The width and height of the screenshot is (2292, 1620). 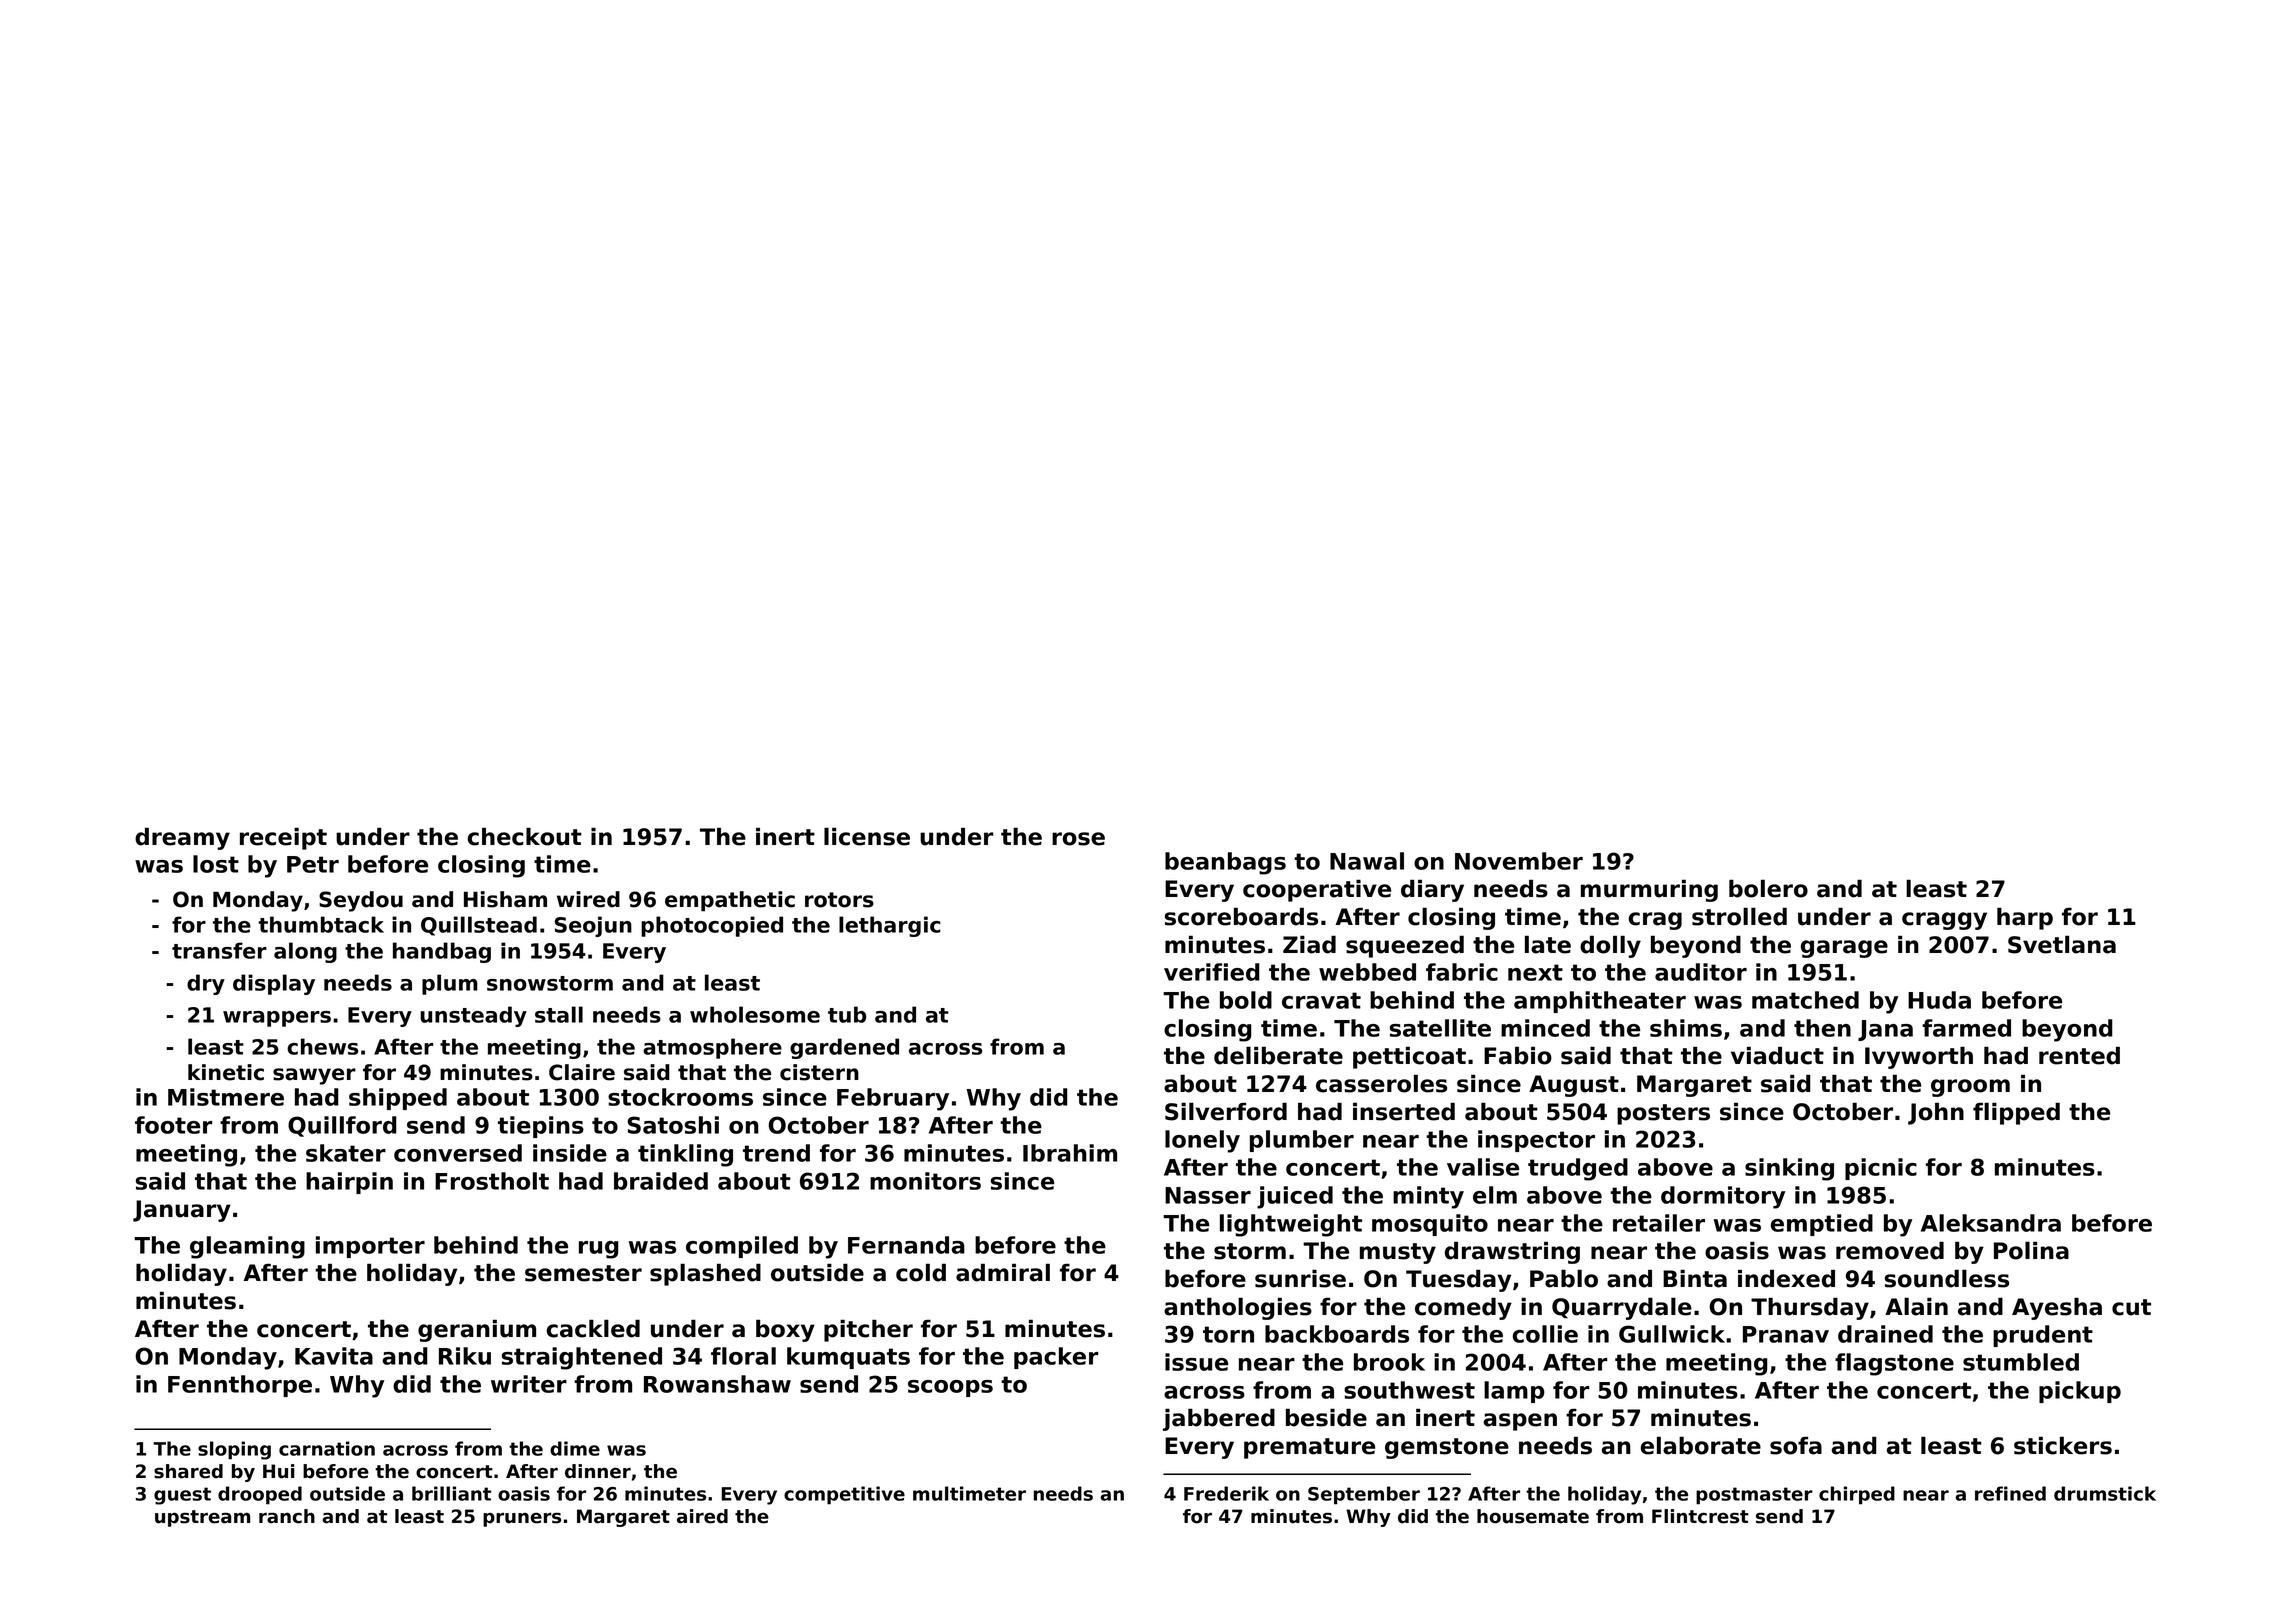 What do you see at coordinates (1070, 1153) in the screenshot?
I see `Ibrahim` at bounding box center [1070, 1153].
